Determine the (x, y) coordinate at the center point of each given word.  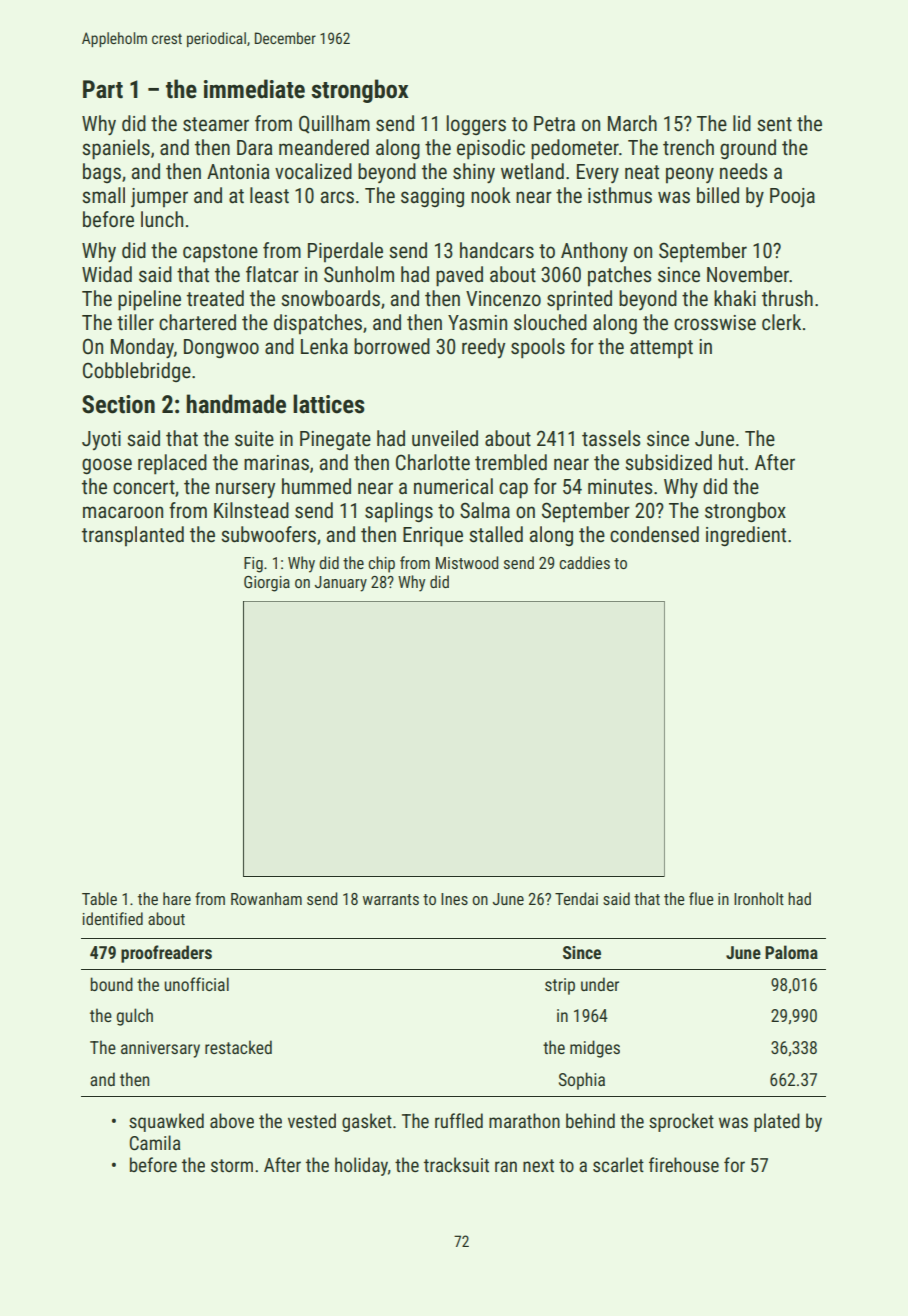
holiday (361, 1166)
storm (232, 1165)
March (632, 123)
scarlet (618, 1164)
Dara (254, 147)
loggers (476, 125)
